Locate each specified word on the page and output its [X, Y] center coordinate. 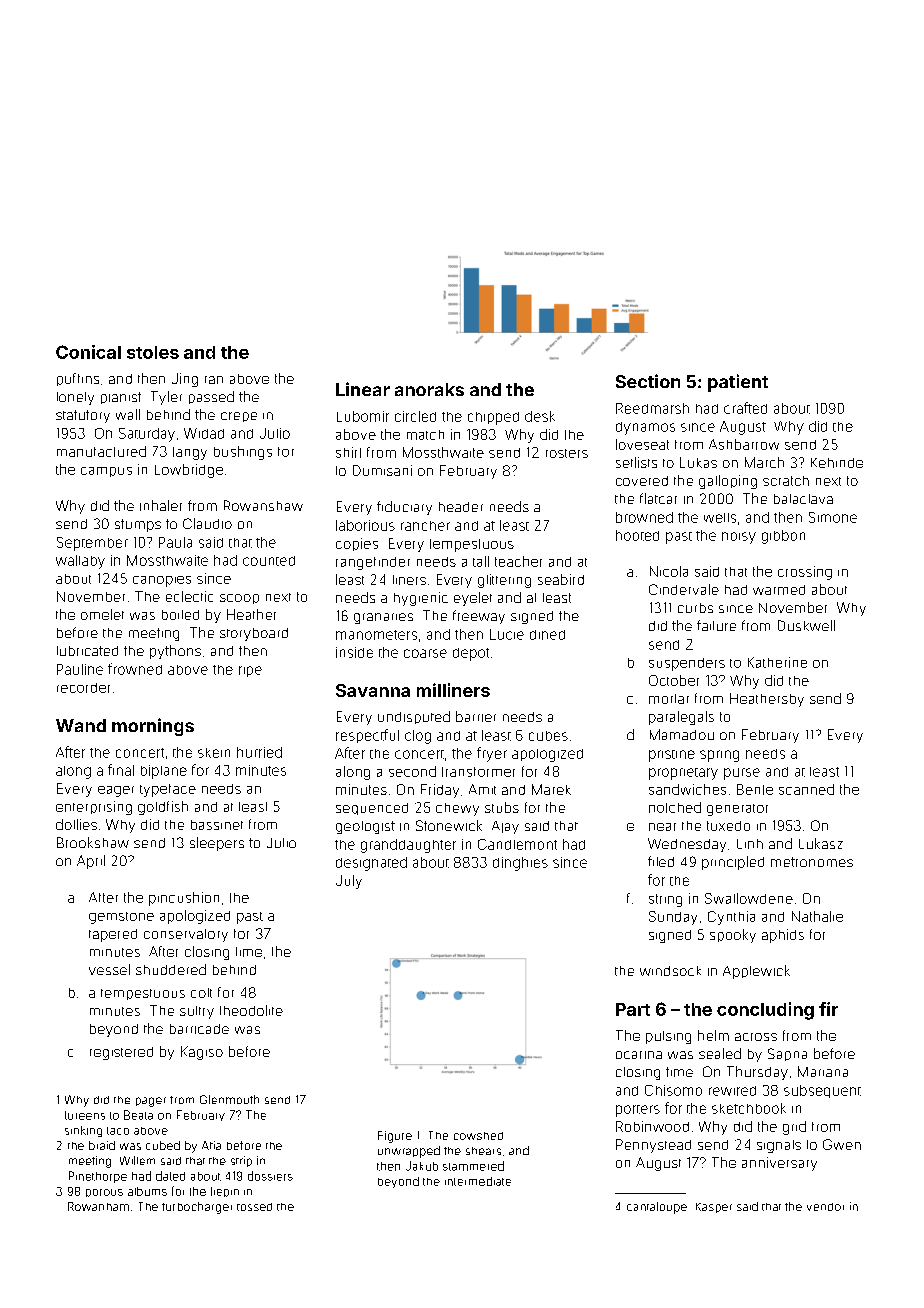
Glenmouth [229, 1099]
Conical [88, 352]
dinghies [520, 864]
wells [720, 518]
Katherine [777, 662]
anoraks [429, 389]
